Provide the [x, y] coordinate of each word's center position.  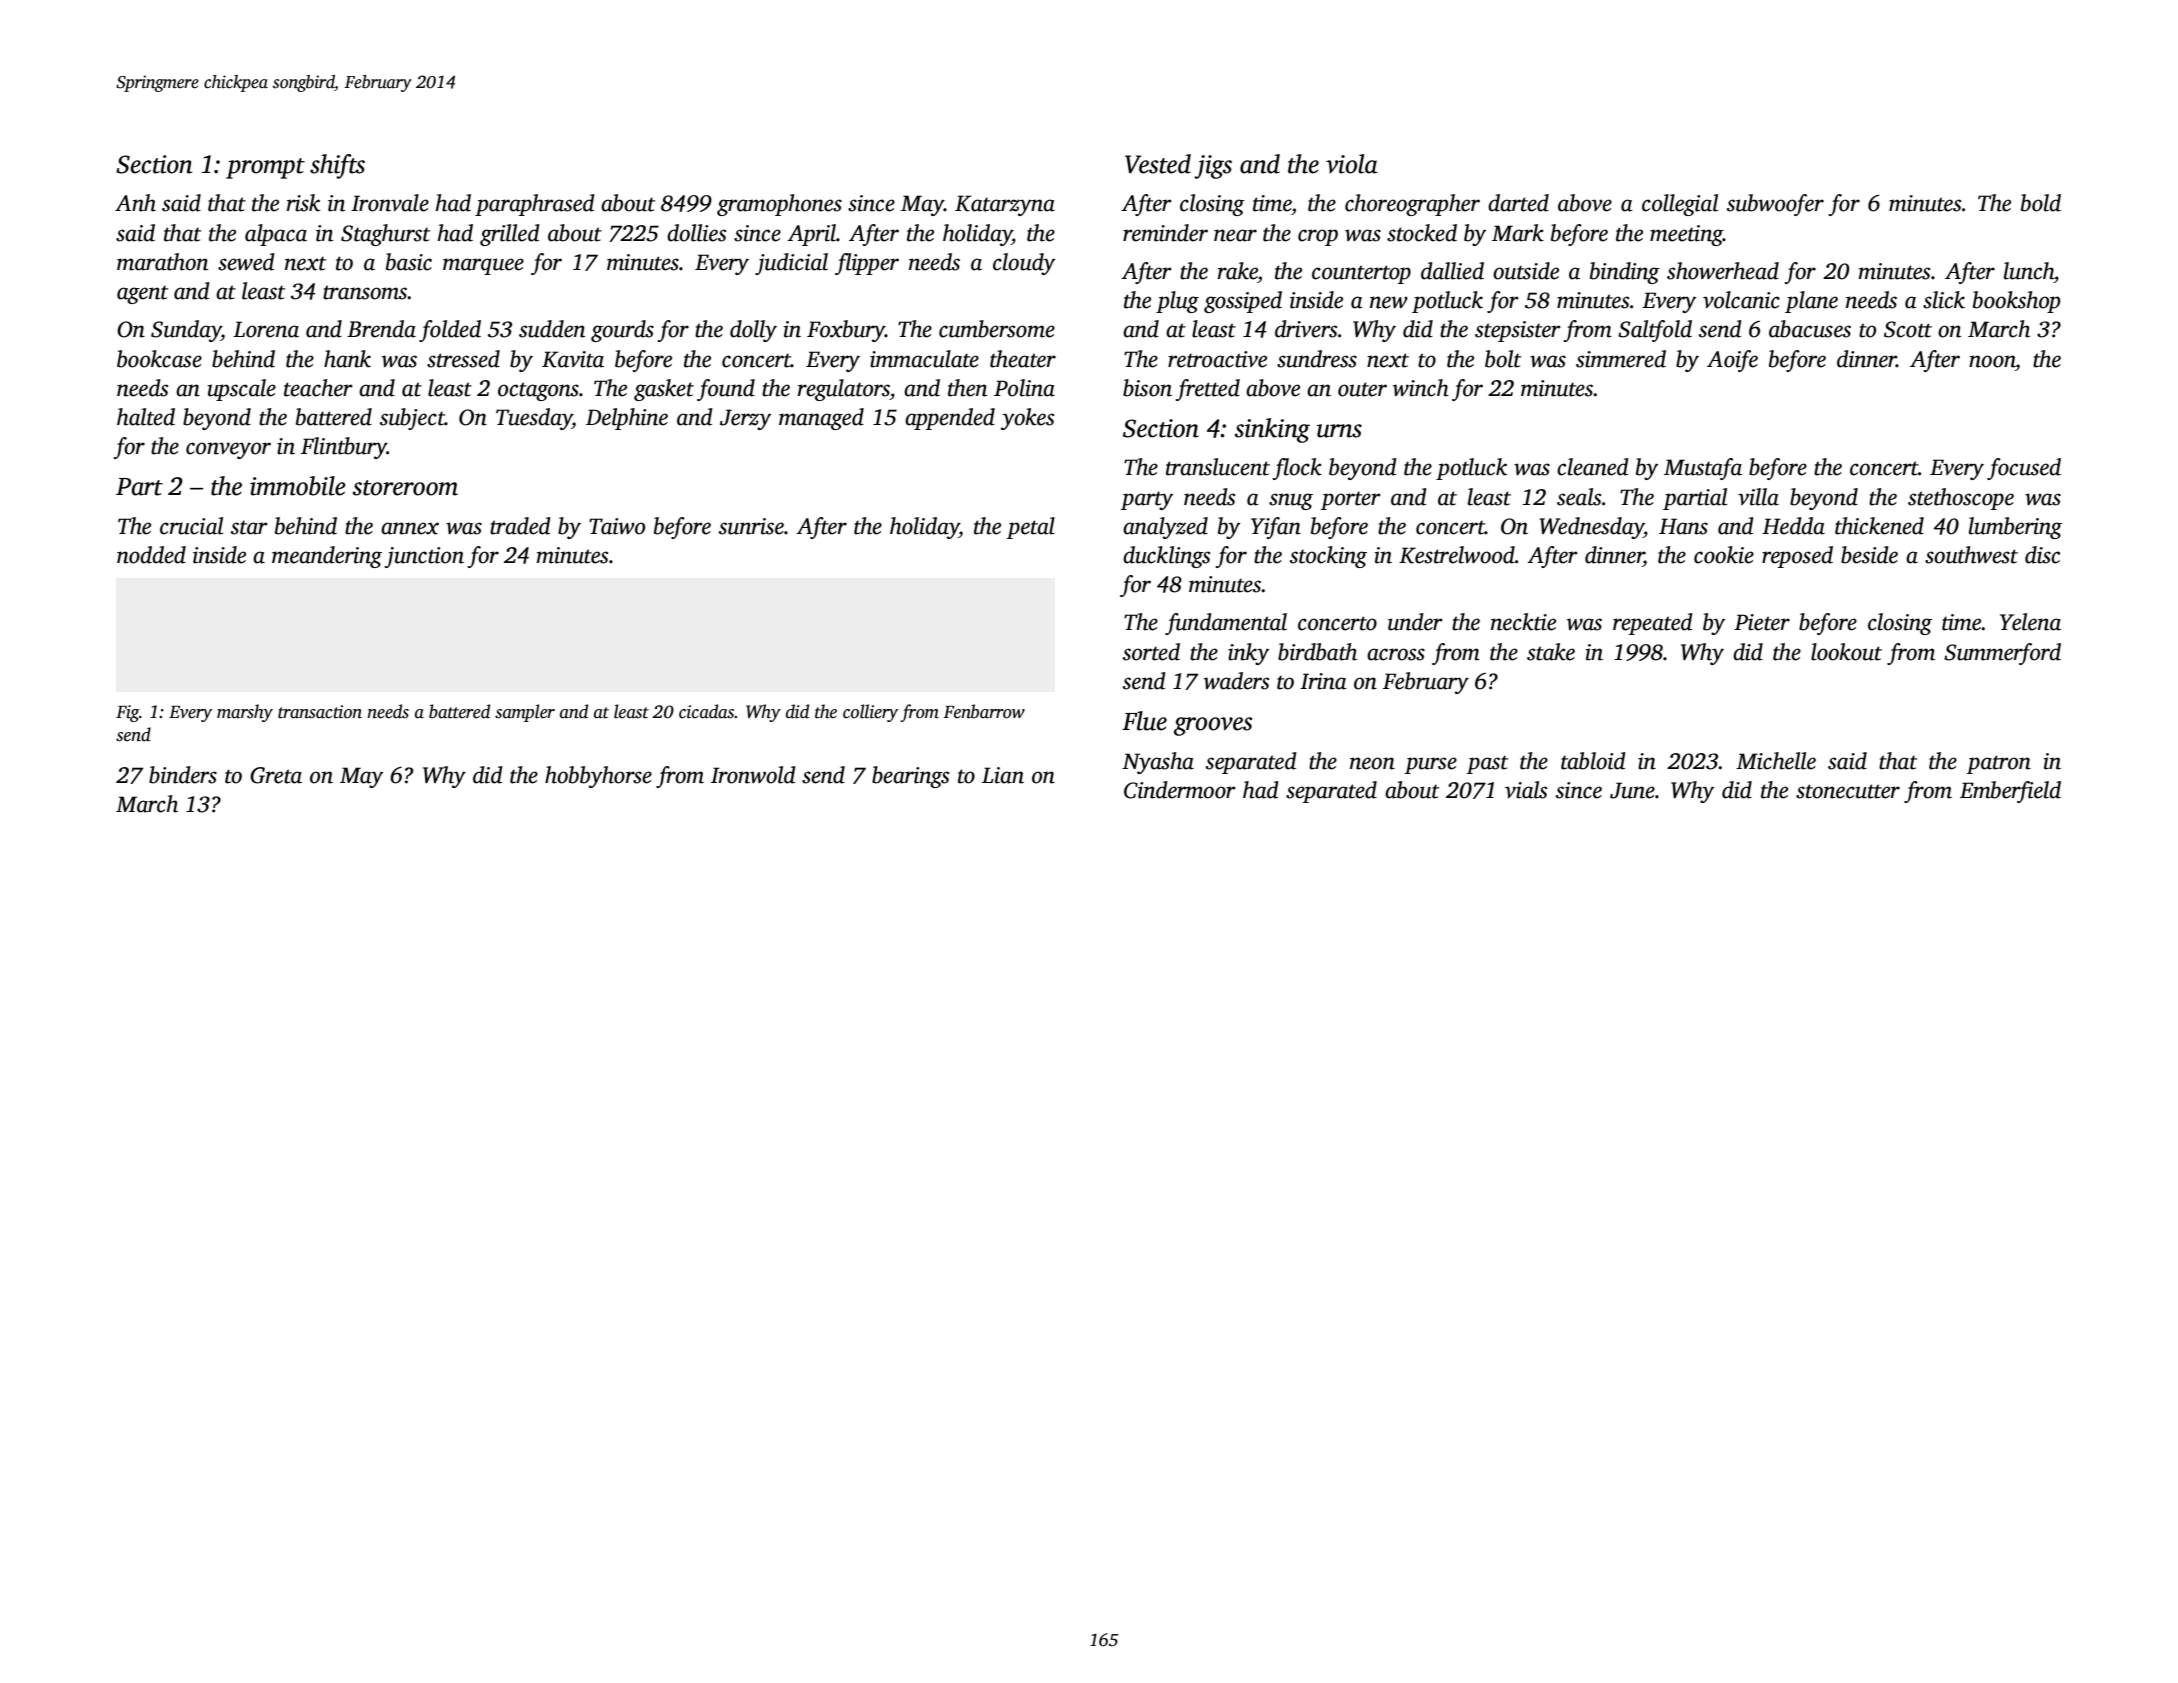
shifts [337, 166]
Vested [1158, 164]
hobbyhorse [598, 777]
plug [1177, 302]
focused [2024, 469]
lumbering [2015, 528]
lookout [1846, 652]
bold [2041, 203]
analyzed [1165, 528]
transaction [320, 712]
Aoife [1732, 361]
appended [950, 419]
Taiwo [617, 526]
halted [146, 417]
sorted [1151, 652]
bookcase [159, 359]
